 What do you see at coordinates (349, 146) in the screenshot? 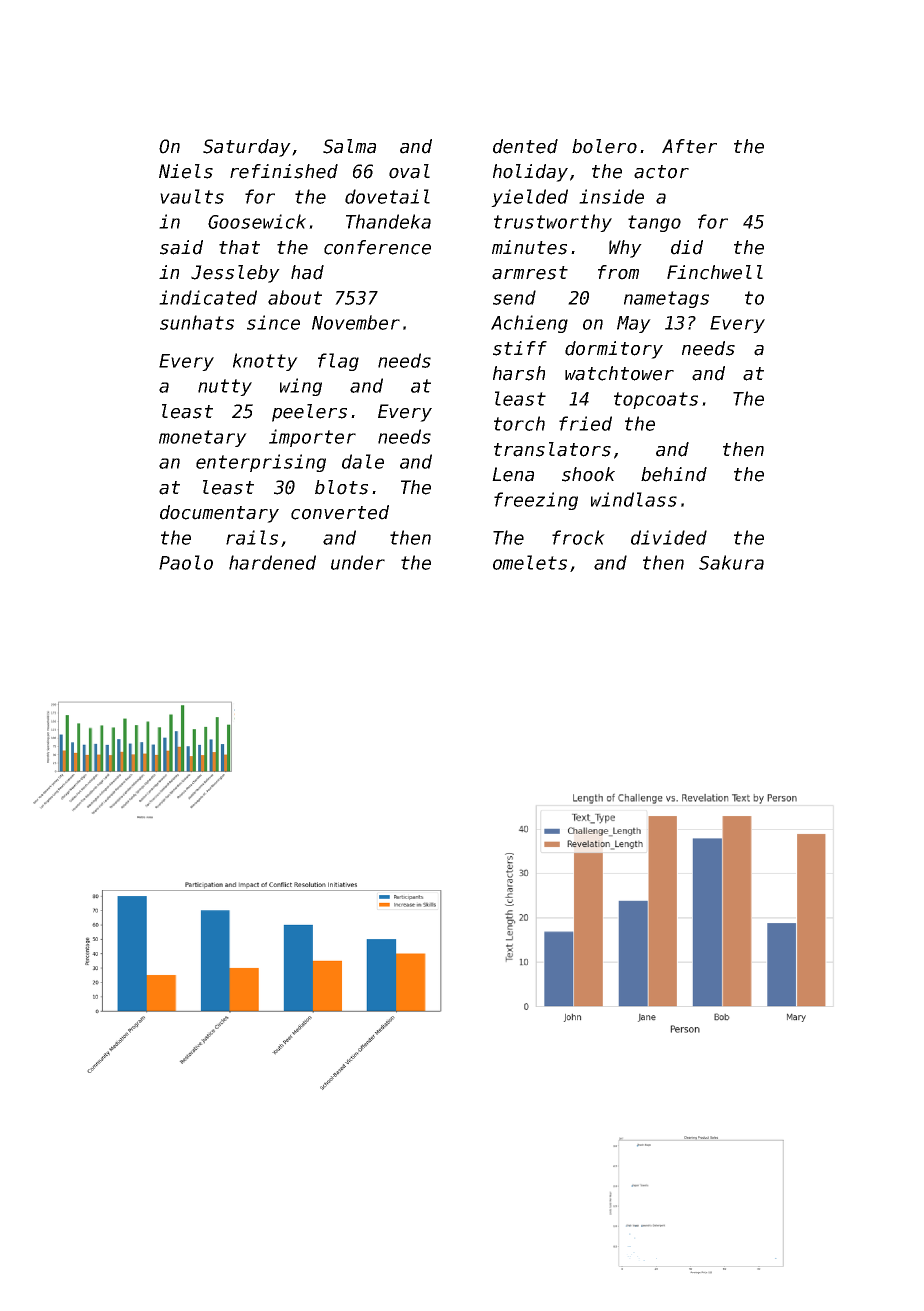
I see `Salma` at bounding box center [349, 146].
